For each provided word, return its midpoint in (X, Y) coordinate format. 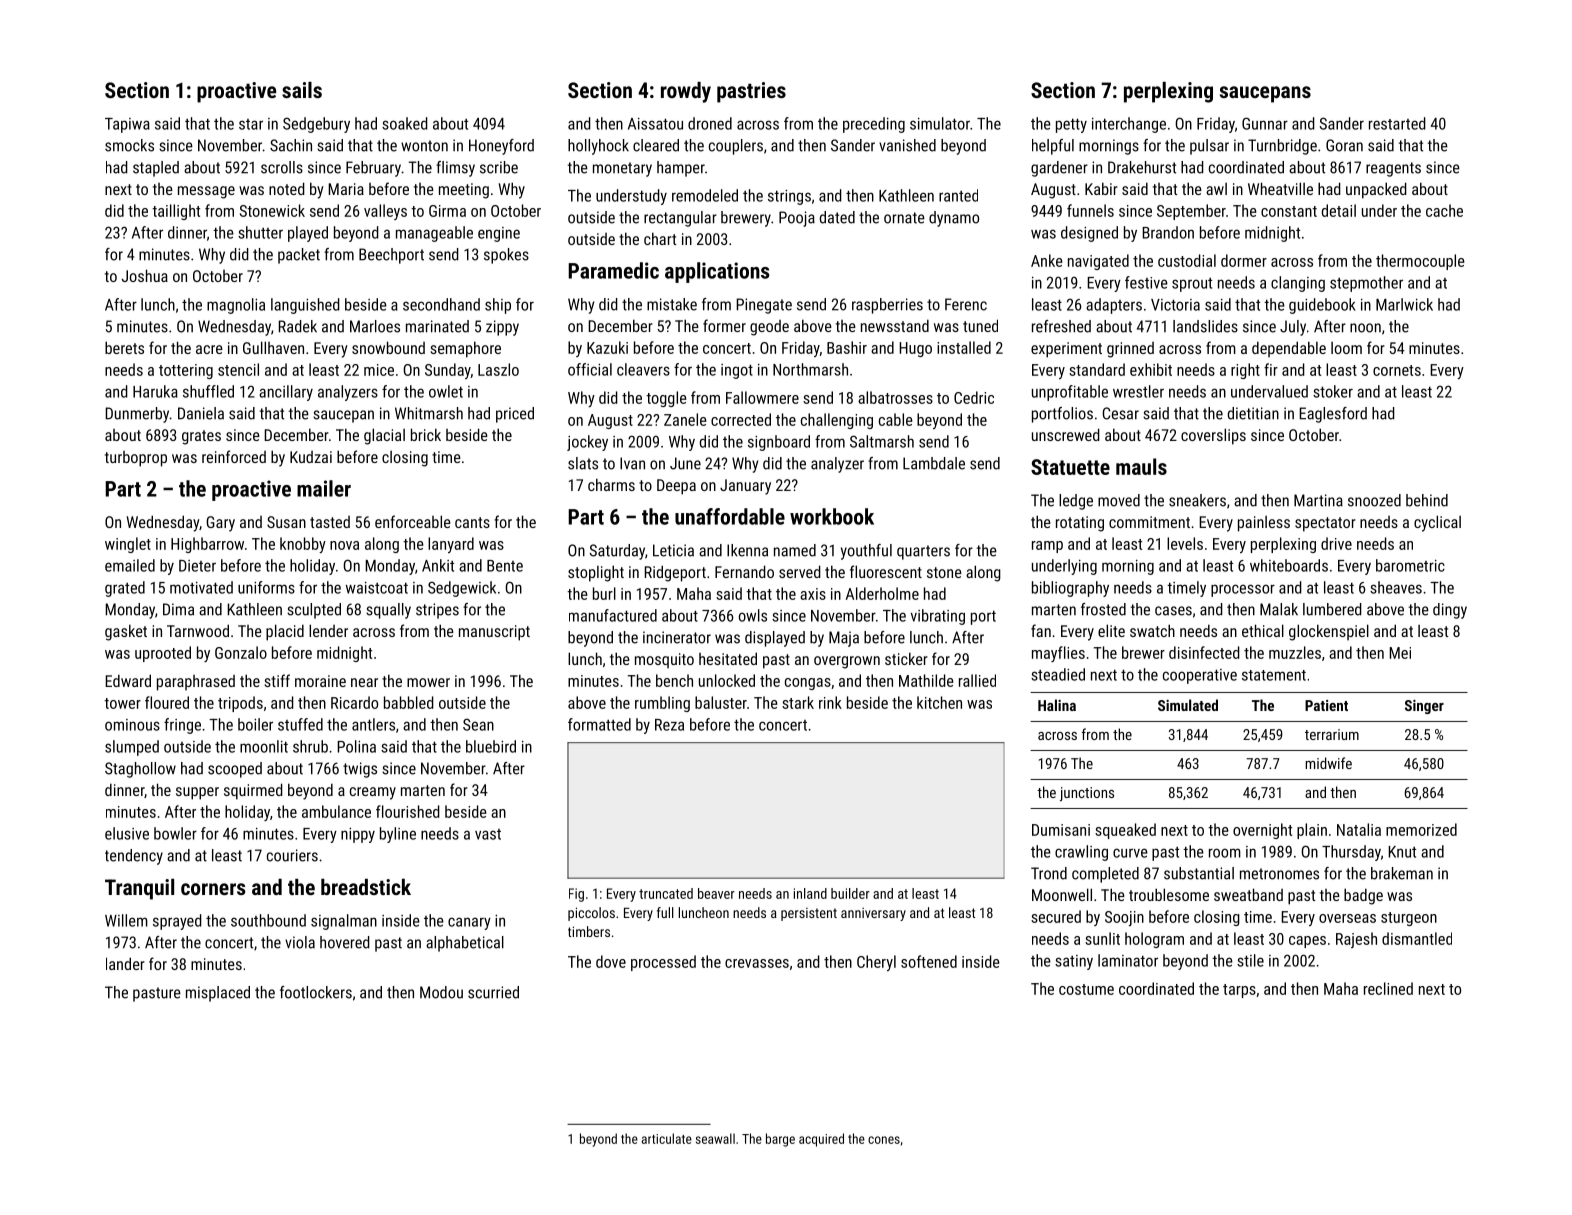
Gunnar (1265, 123)
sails (302, 90)
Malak (1279, 609)
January (745, 487)
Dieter (197, 566)
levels (1185, 543)
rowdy (686, 92)
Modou (441, 992)
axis (813, 594)
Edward (128, 680)
